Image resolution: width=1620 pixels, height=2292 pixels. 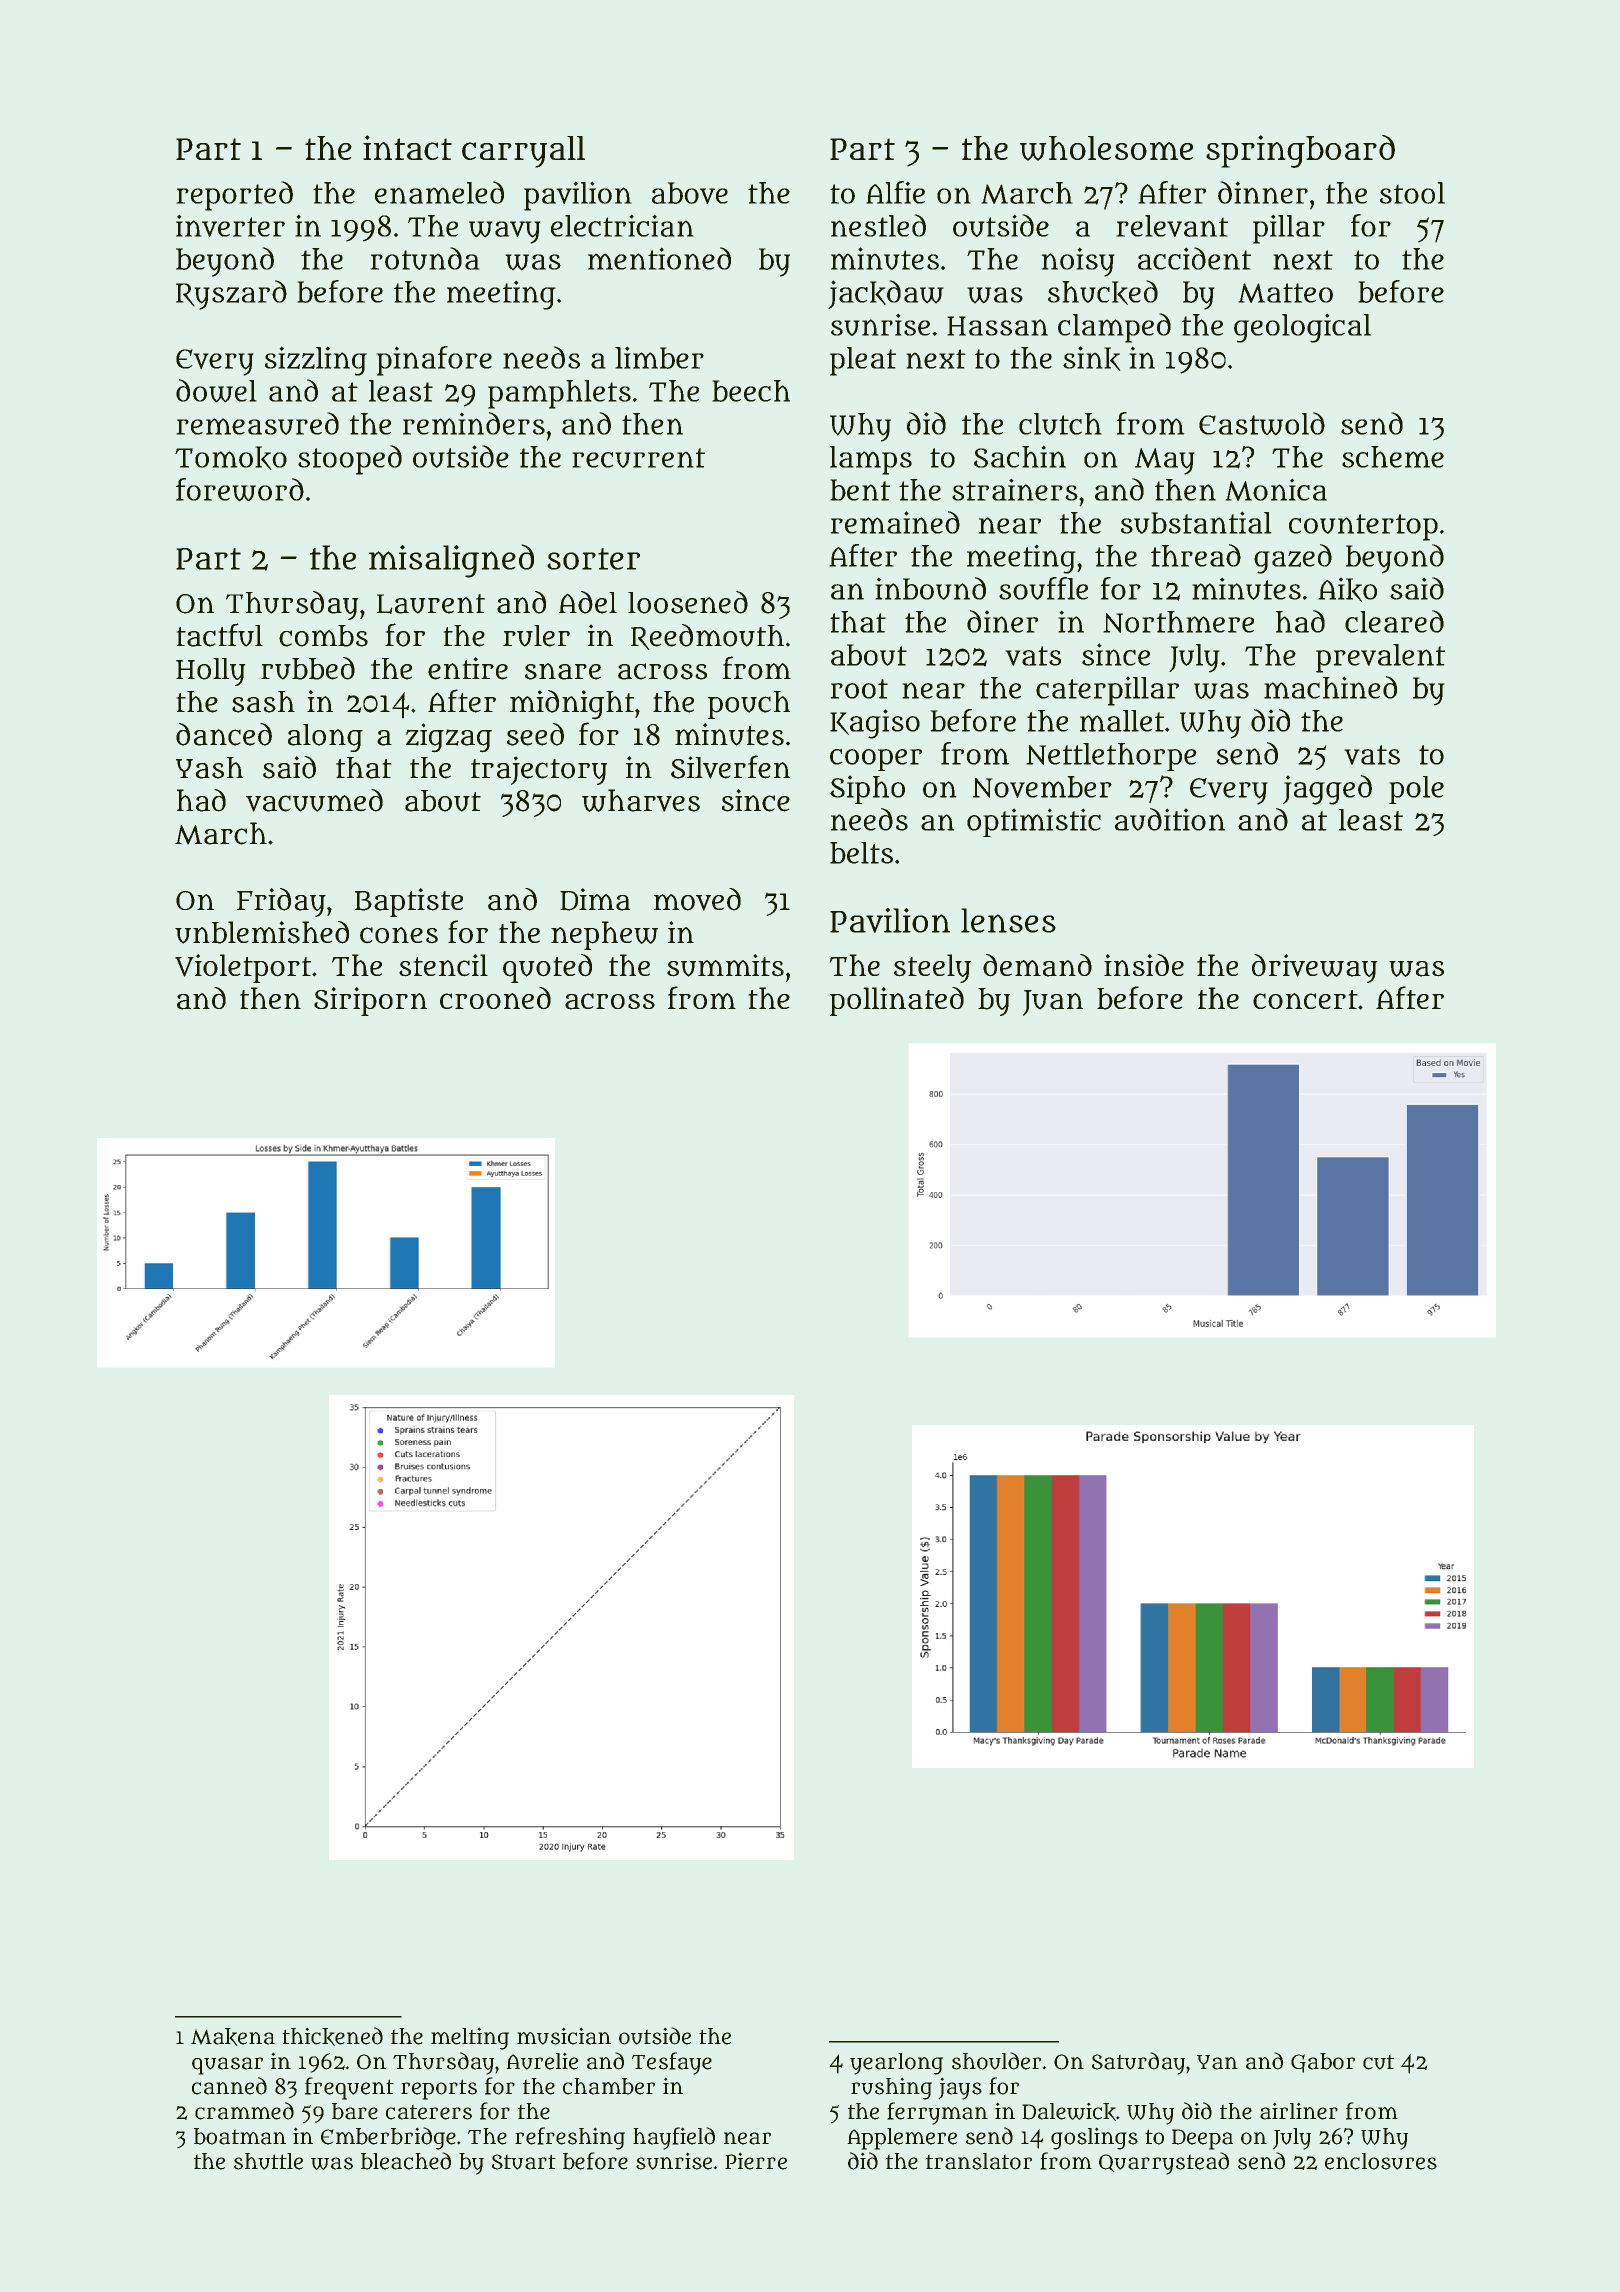 What do you see at coordinates (243, 968) in the screenshot?
I see `Violetport` at bounding box center [243, 968].
